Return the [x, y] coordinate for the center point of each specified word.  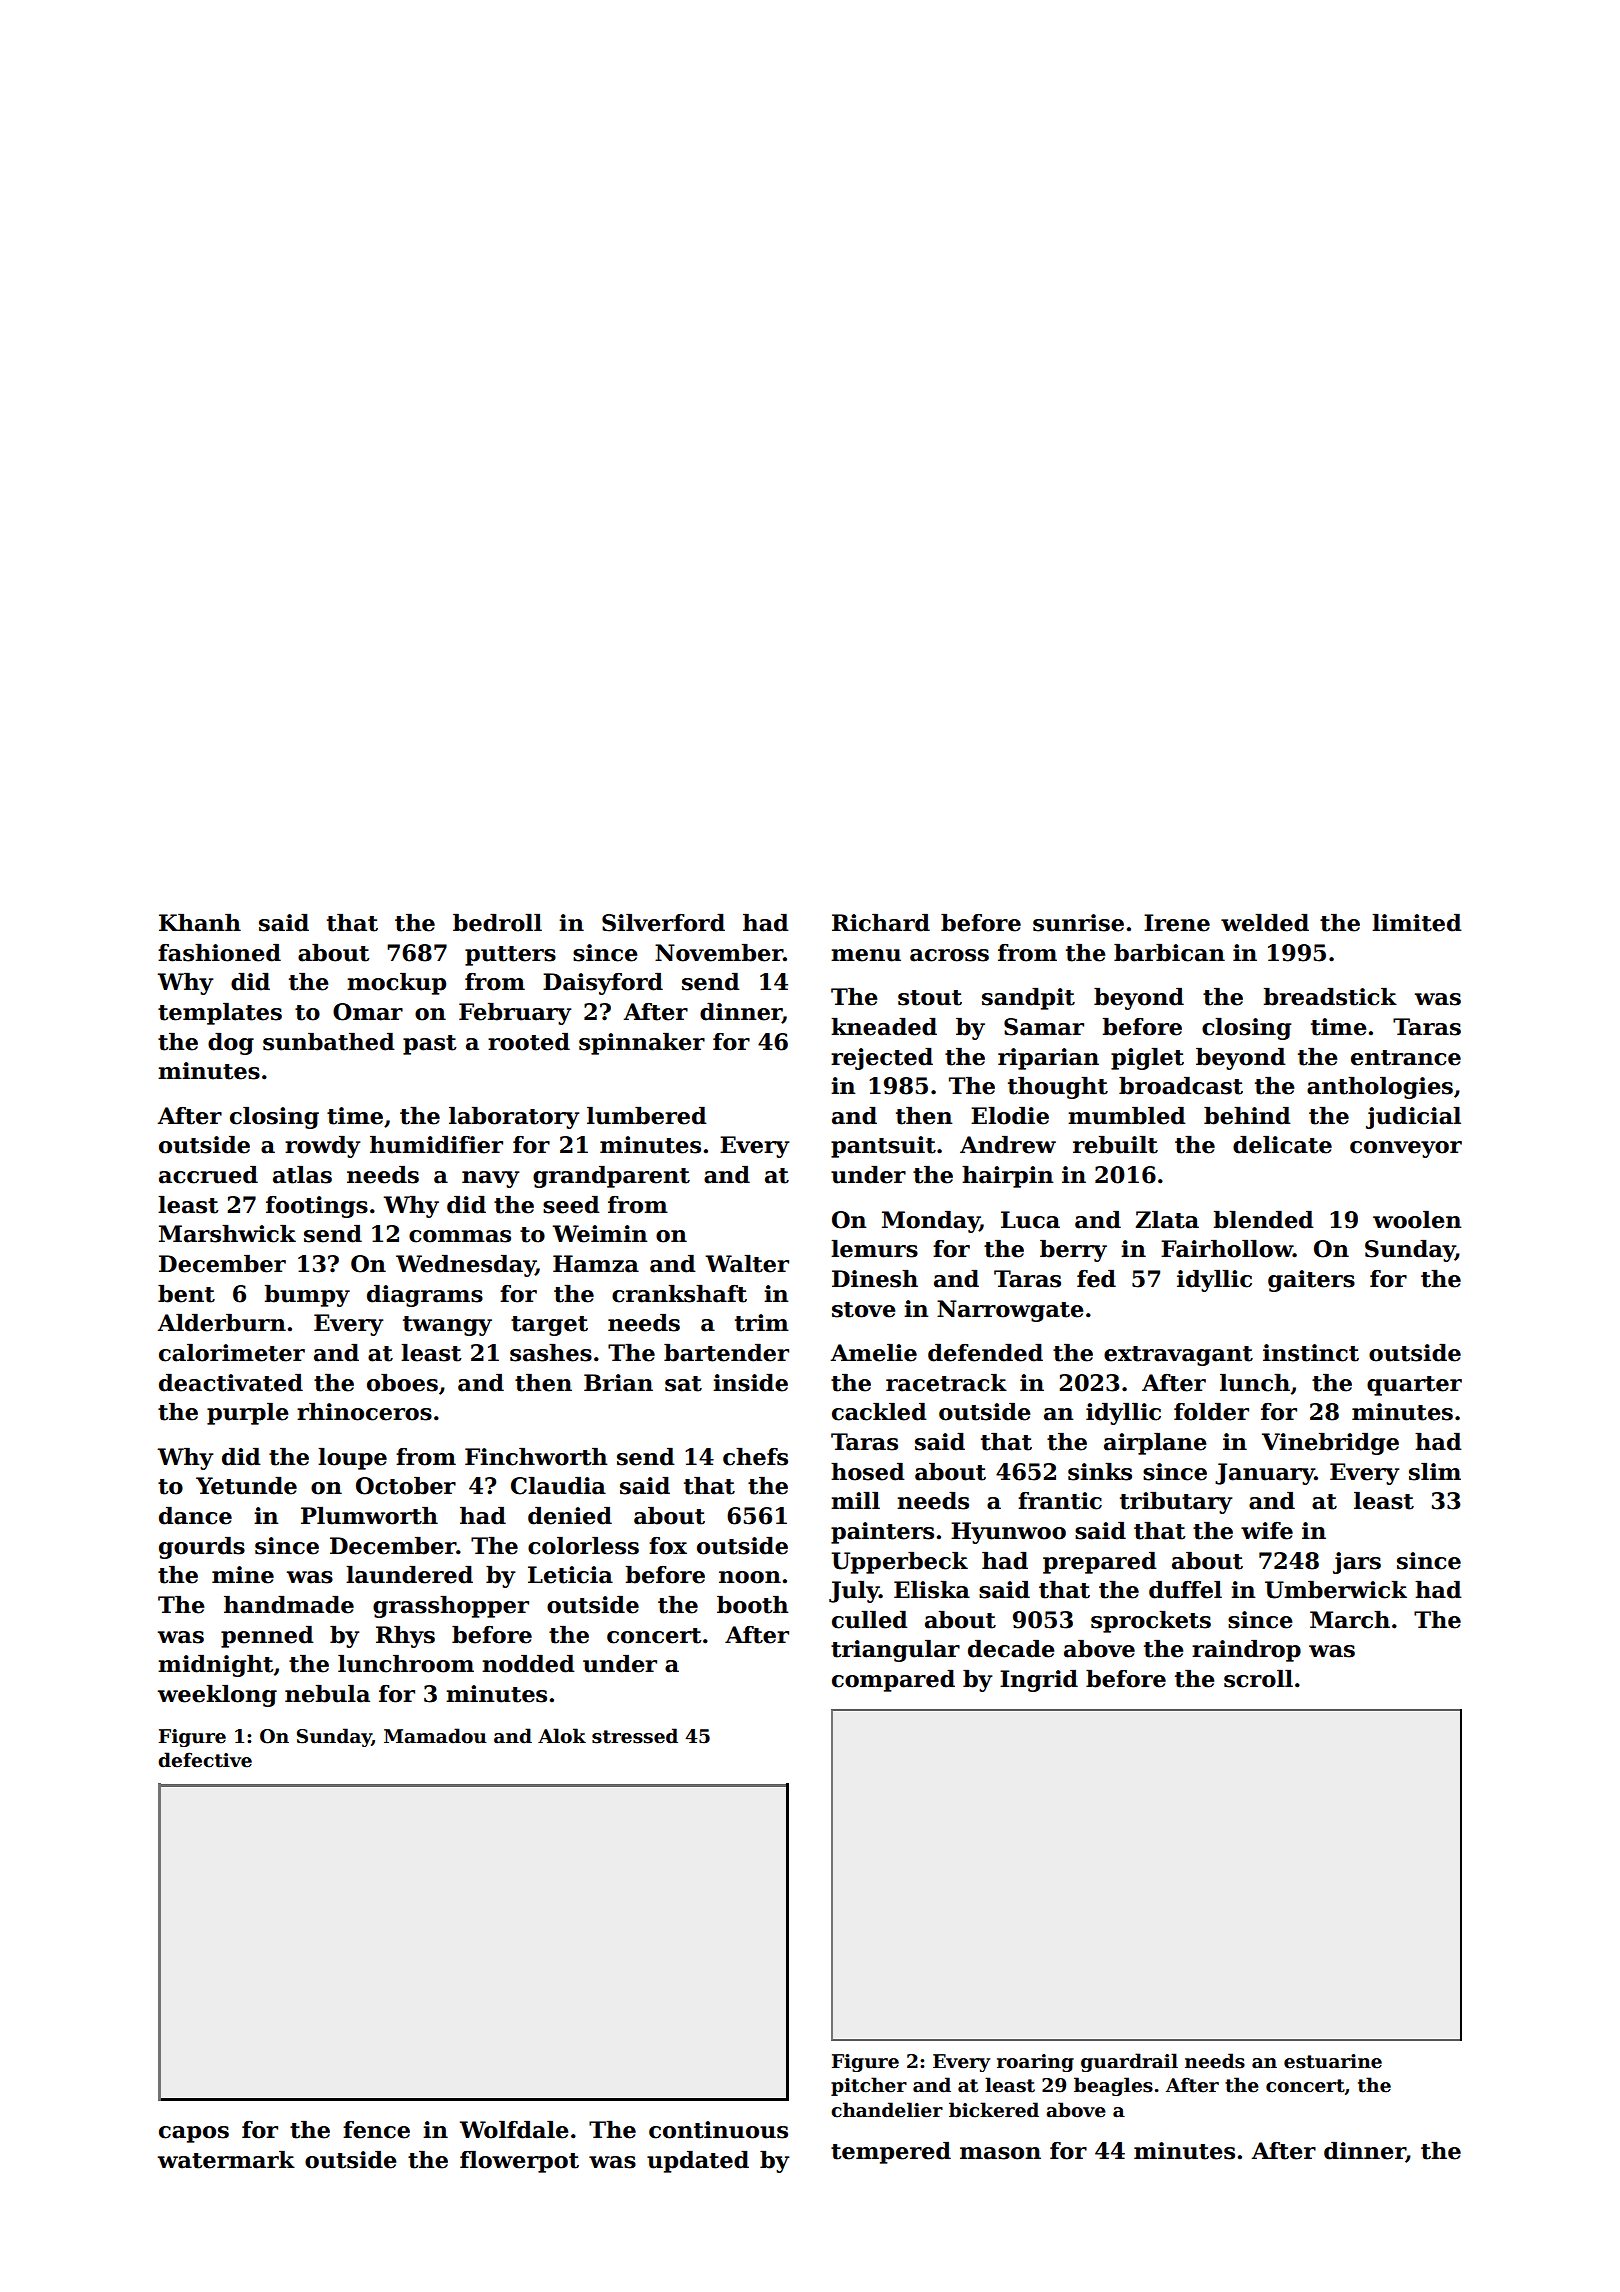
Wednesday [466, 1266]
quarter [1414, 1386]
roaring [1035, 2063]
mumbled [1127, 1116]
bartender [726, 1353]
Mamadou [435, 1736]
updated [698, 2162]
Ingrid [1039, 1681]
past [430, 1045]
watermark [226, 2160]
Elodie [1010, 1116]
